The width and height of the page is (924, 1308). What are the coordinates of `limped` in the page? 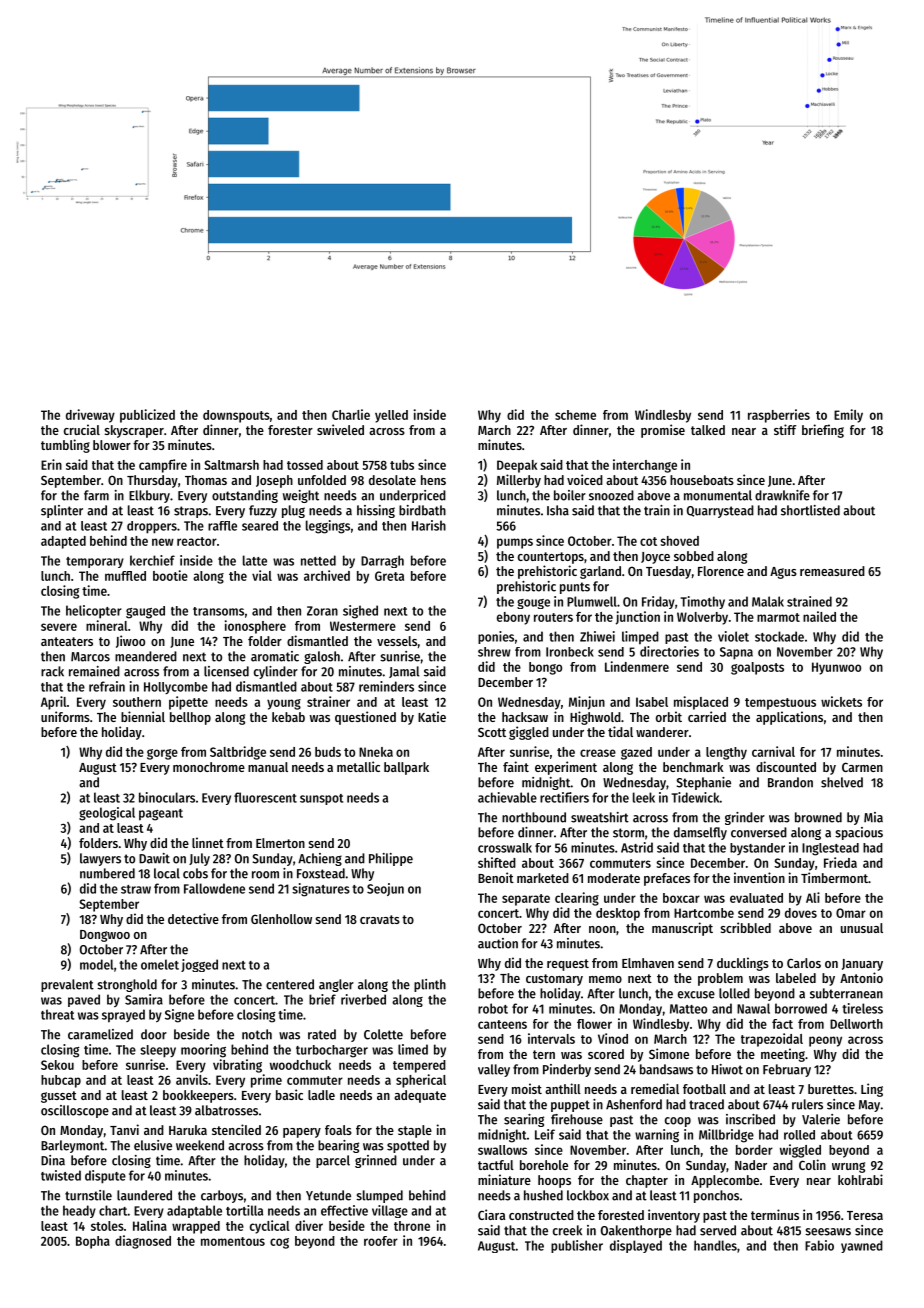 It's located at (640, 638).
